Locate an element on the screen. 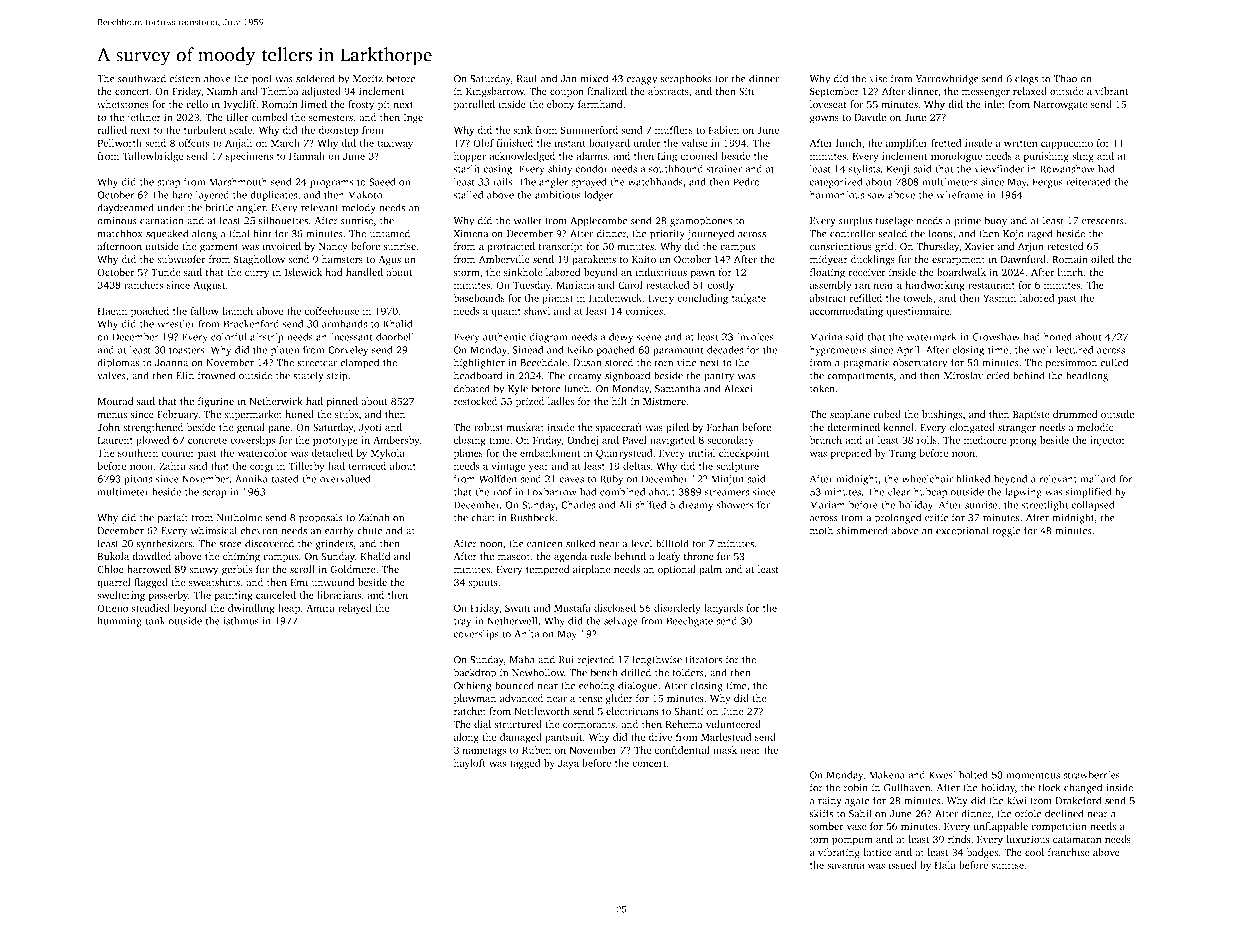  hayloft is located at coordinates (470, 764).
